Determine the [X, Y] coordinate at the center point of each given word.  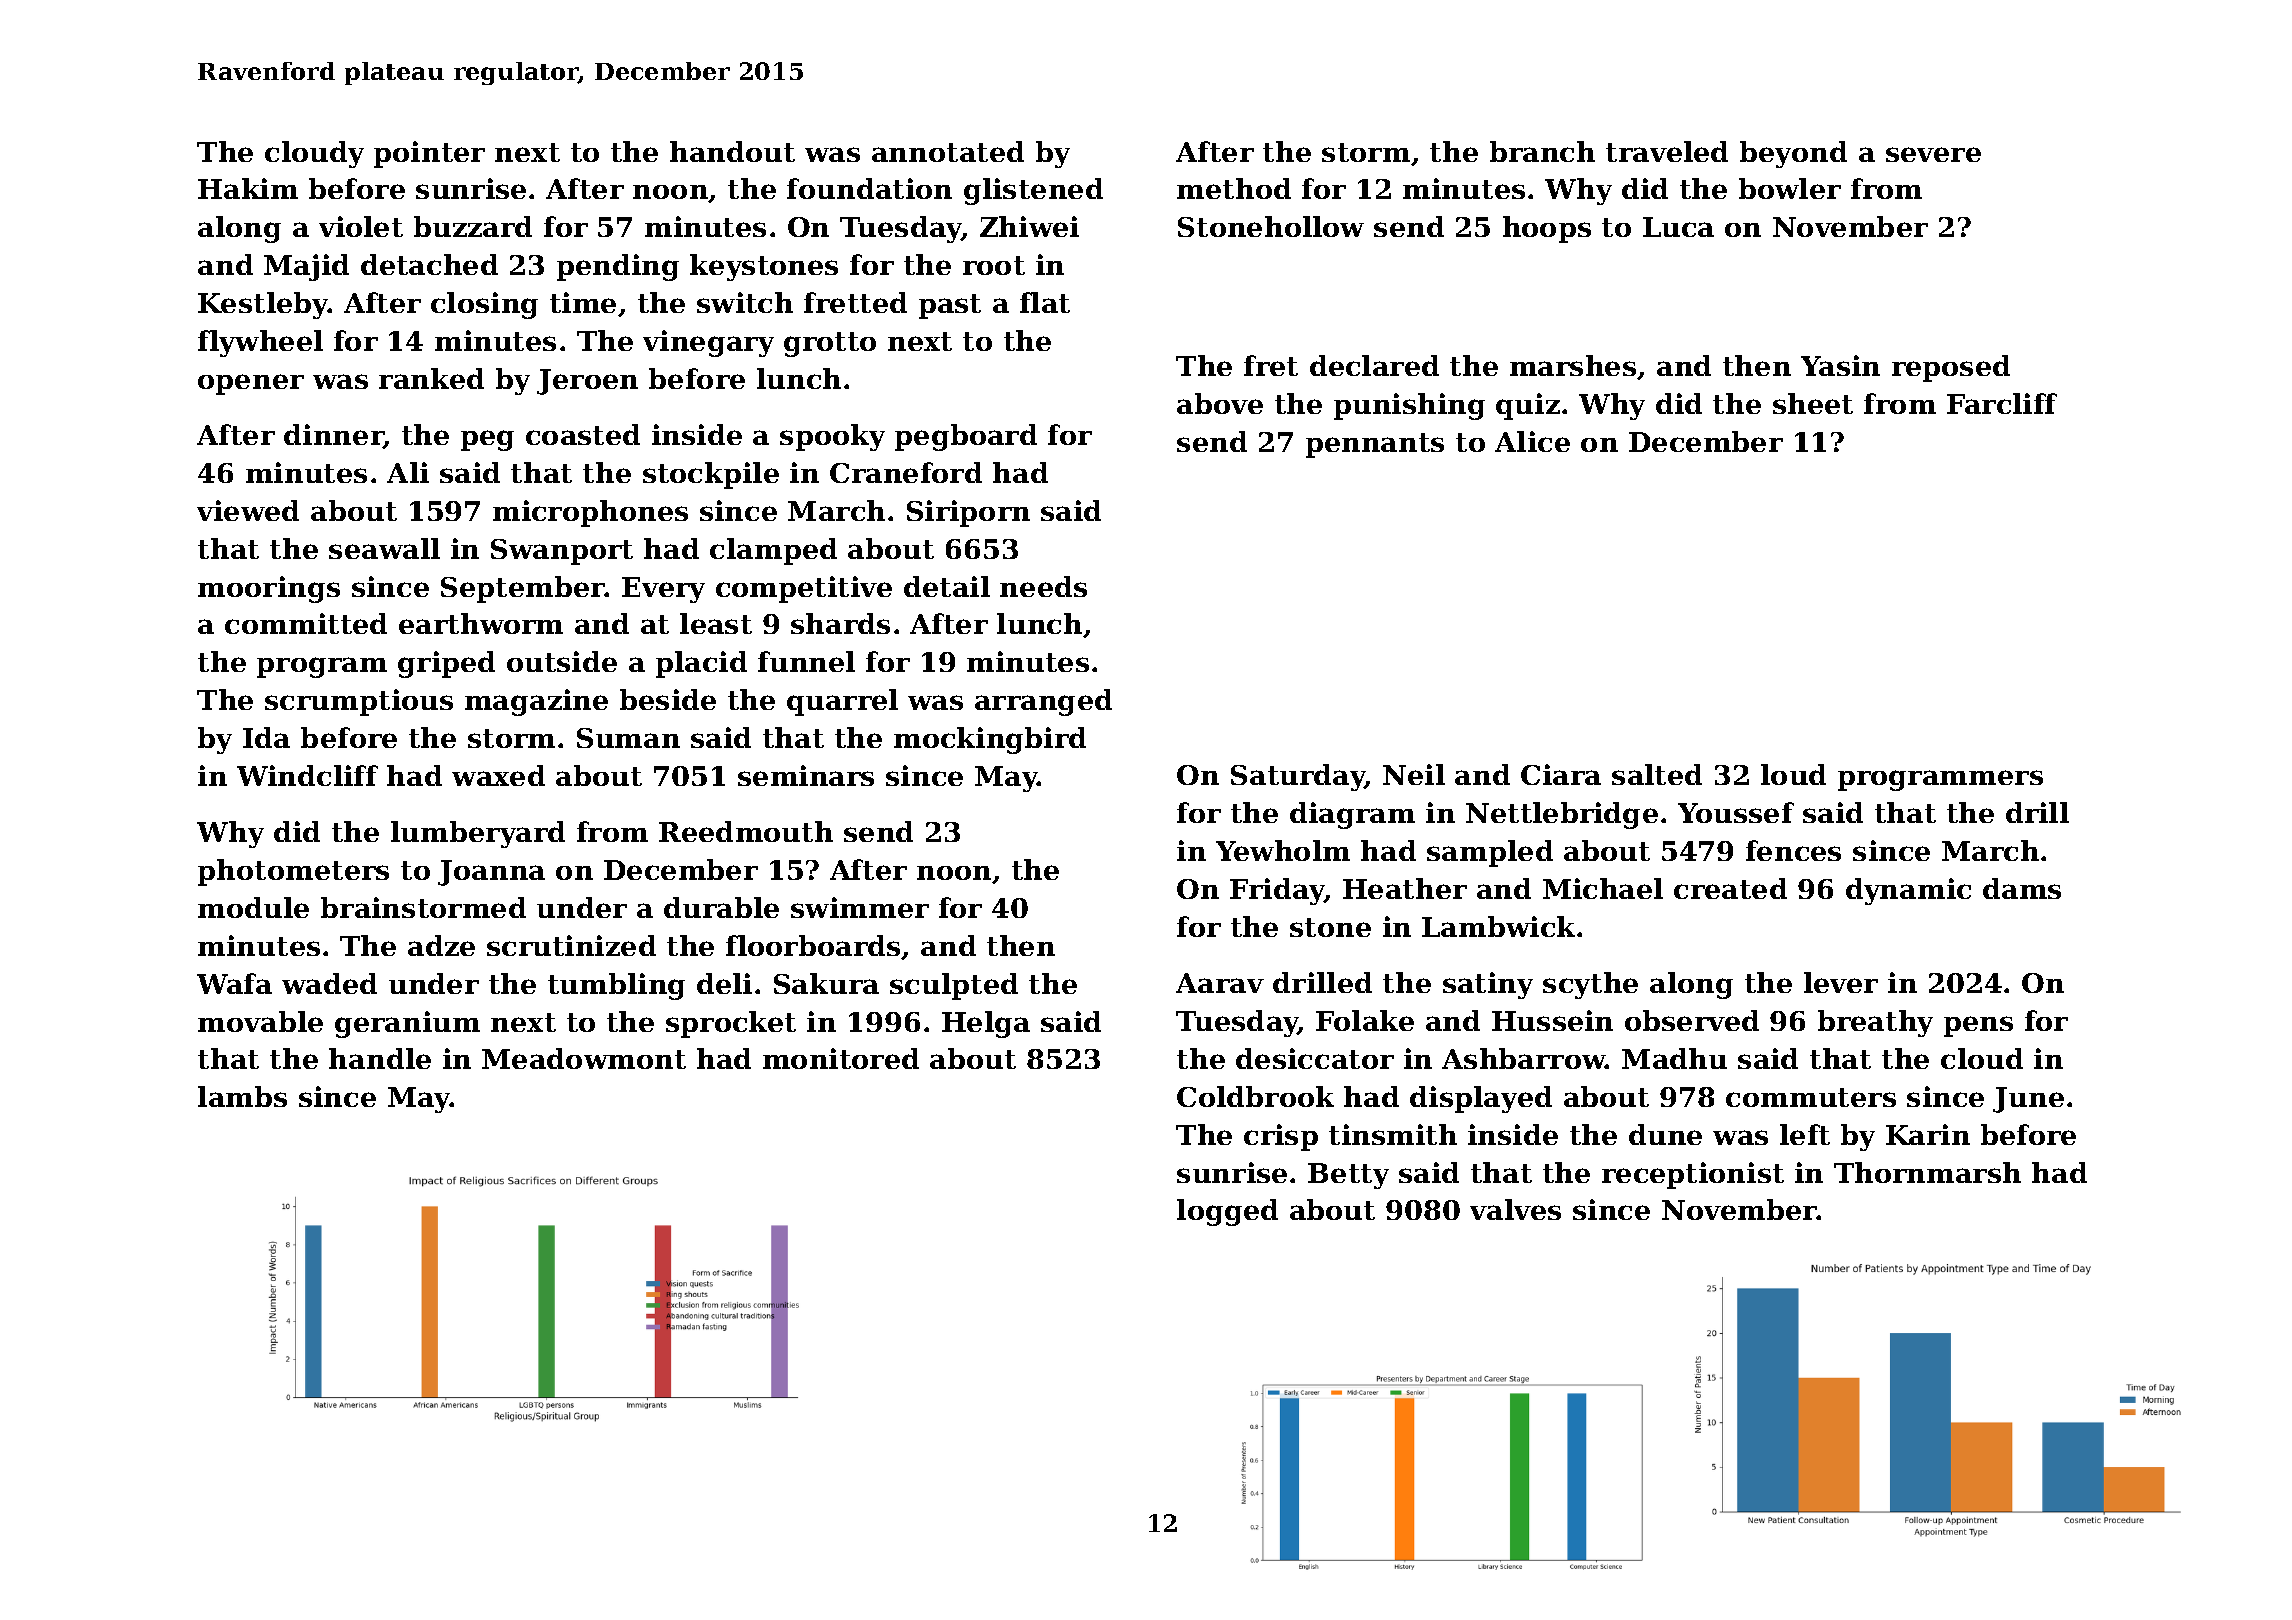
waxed [498, 775]
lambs [242, 1096]
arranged [1043, 702]
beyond [1793, 154]
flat [1045, 302]
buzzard [473, 226]
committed [306, 623]
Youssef [1736, 812]
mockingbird [990, 740]
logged [1227, 1212]
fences [1793, 850]
